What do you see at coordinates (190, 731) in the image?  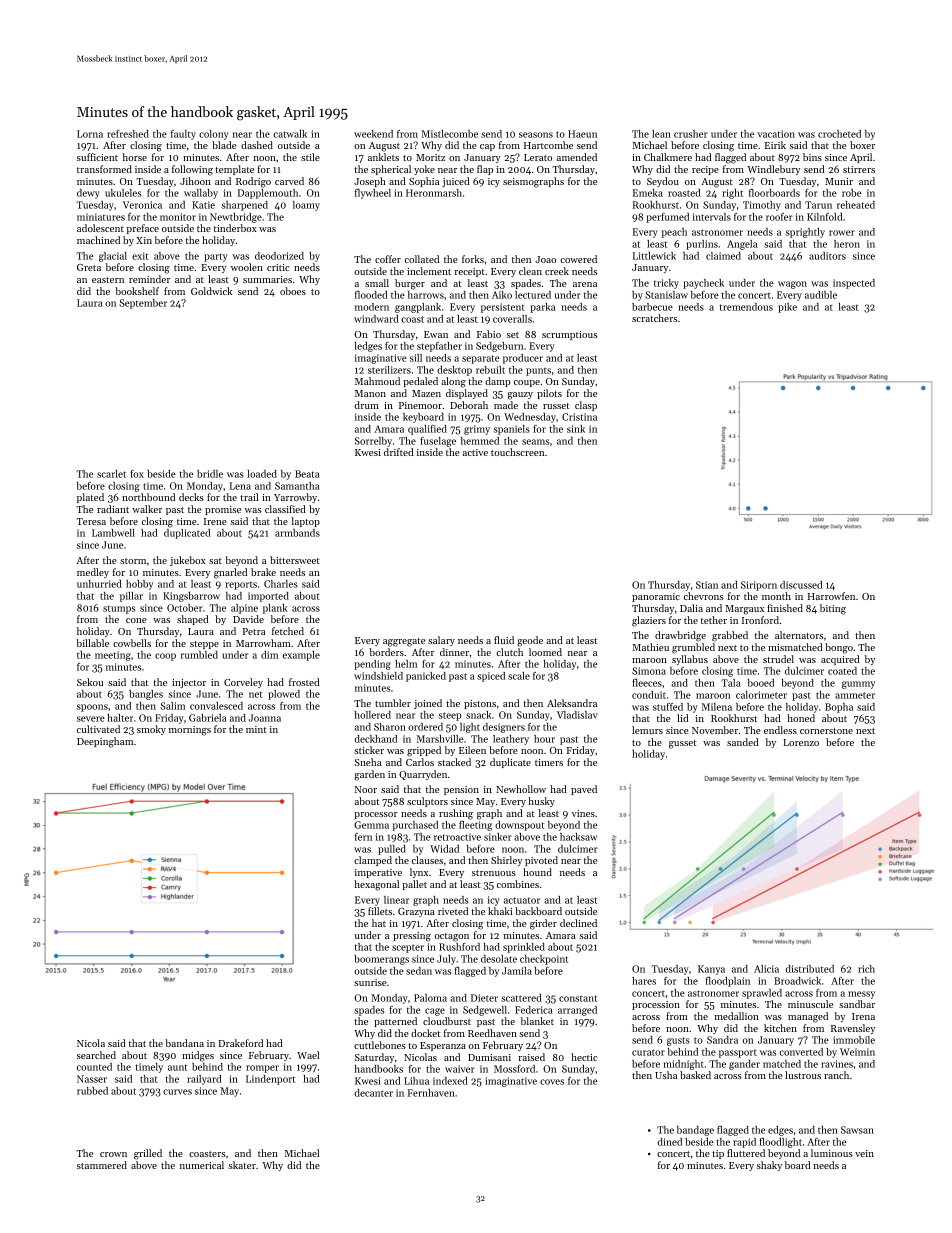 I see `mornings` at bounding box center [190, 731].
